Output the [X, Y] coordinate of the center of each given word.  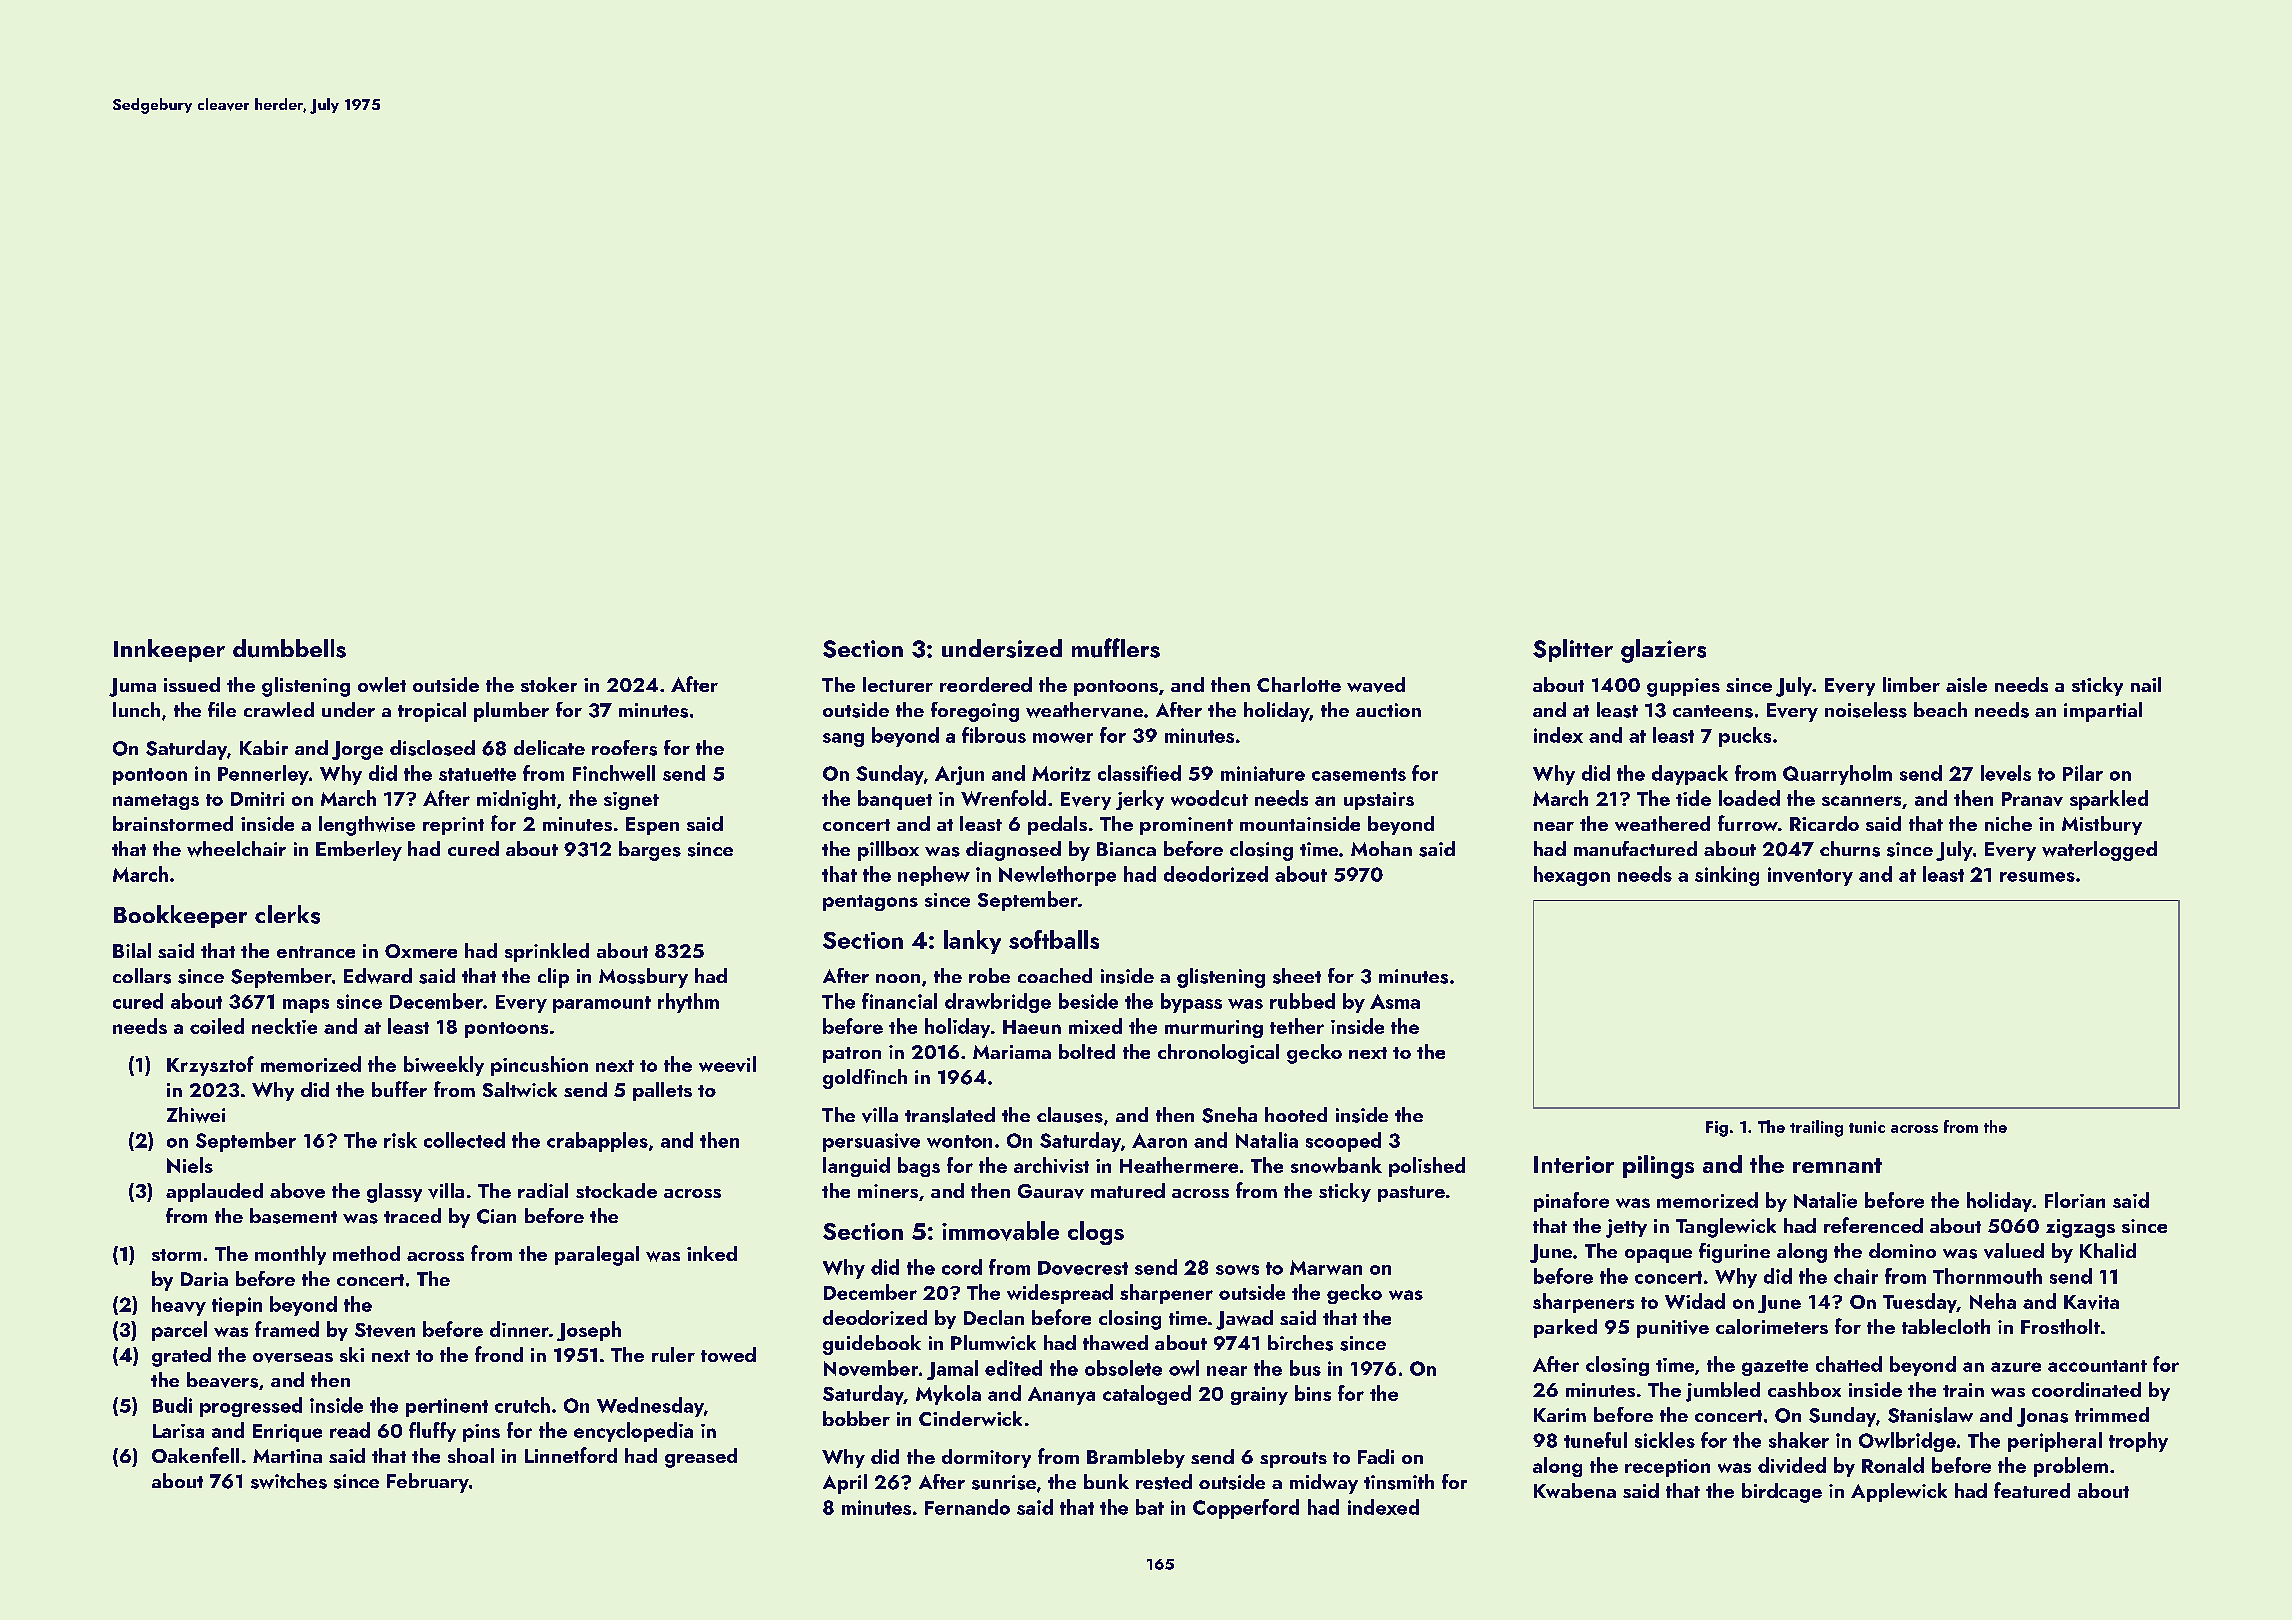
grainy [1259, 1396]
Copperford [1246, 1509]
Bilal [132, 950]
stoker [549, 684]
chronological [1218, 1054]
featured [2032, 1490]
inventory [1810, 876]
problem [2071, 1467]
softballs [1054, 939]
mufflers [1116, 648]
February [428, 1483]
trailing [1816, 1128]
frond [499, 1354]
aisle [1966, 684]
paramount [602, 1004]
